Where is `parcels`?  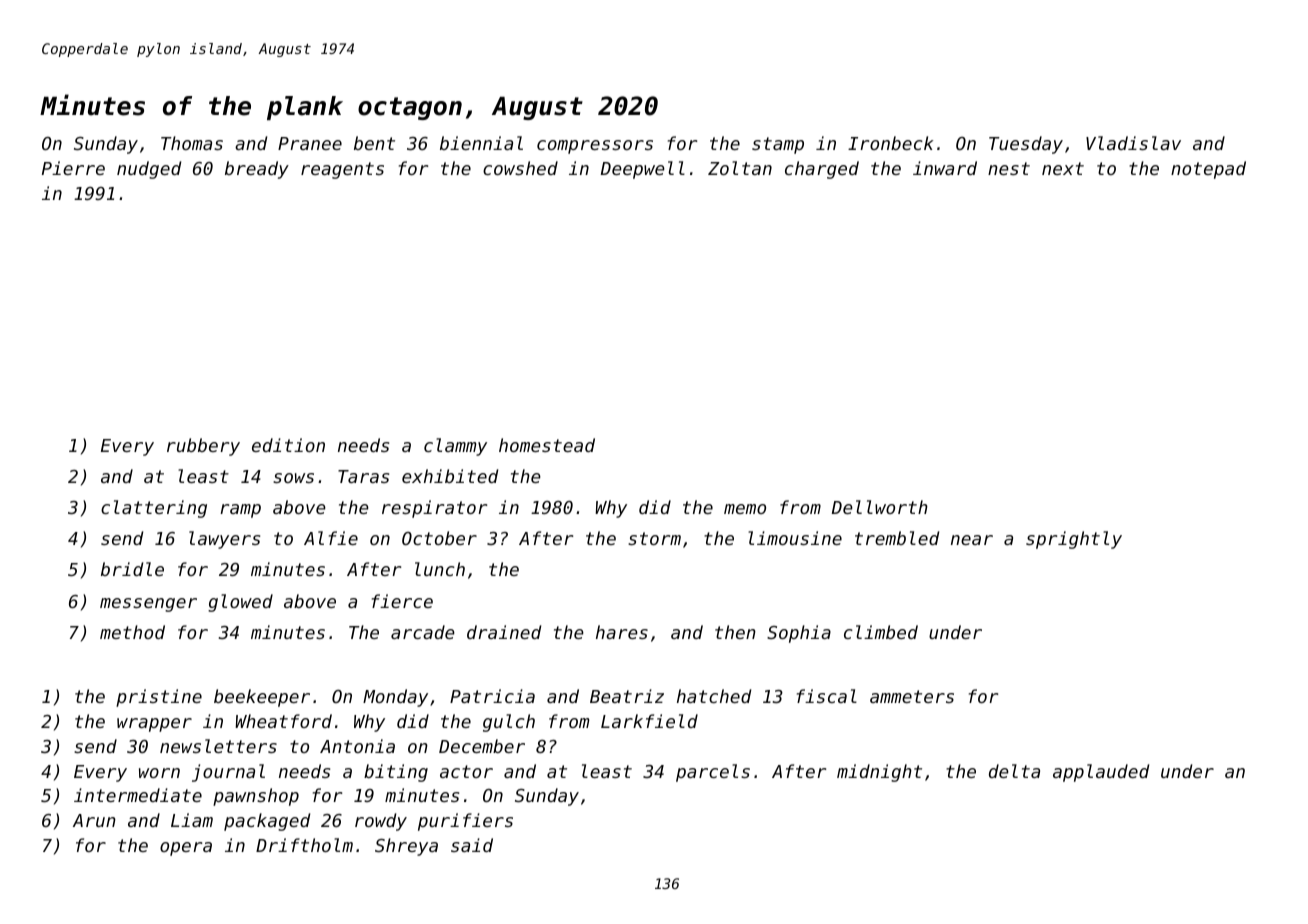
parcels is located at coordinates (713, 773).
